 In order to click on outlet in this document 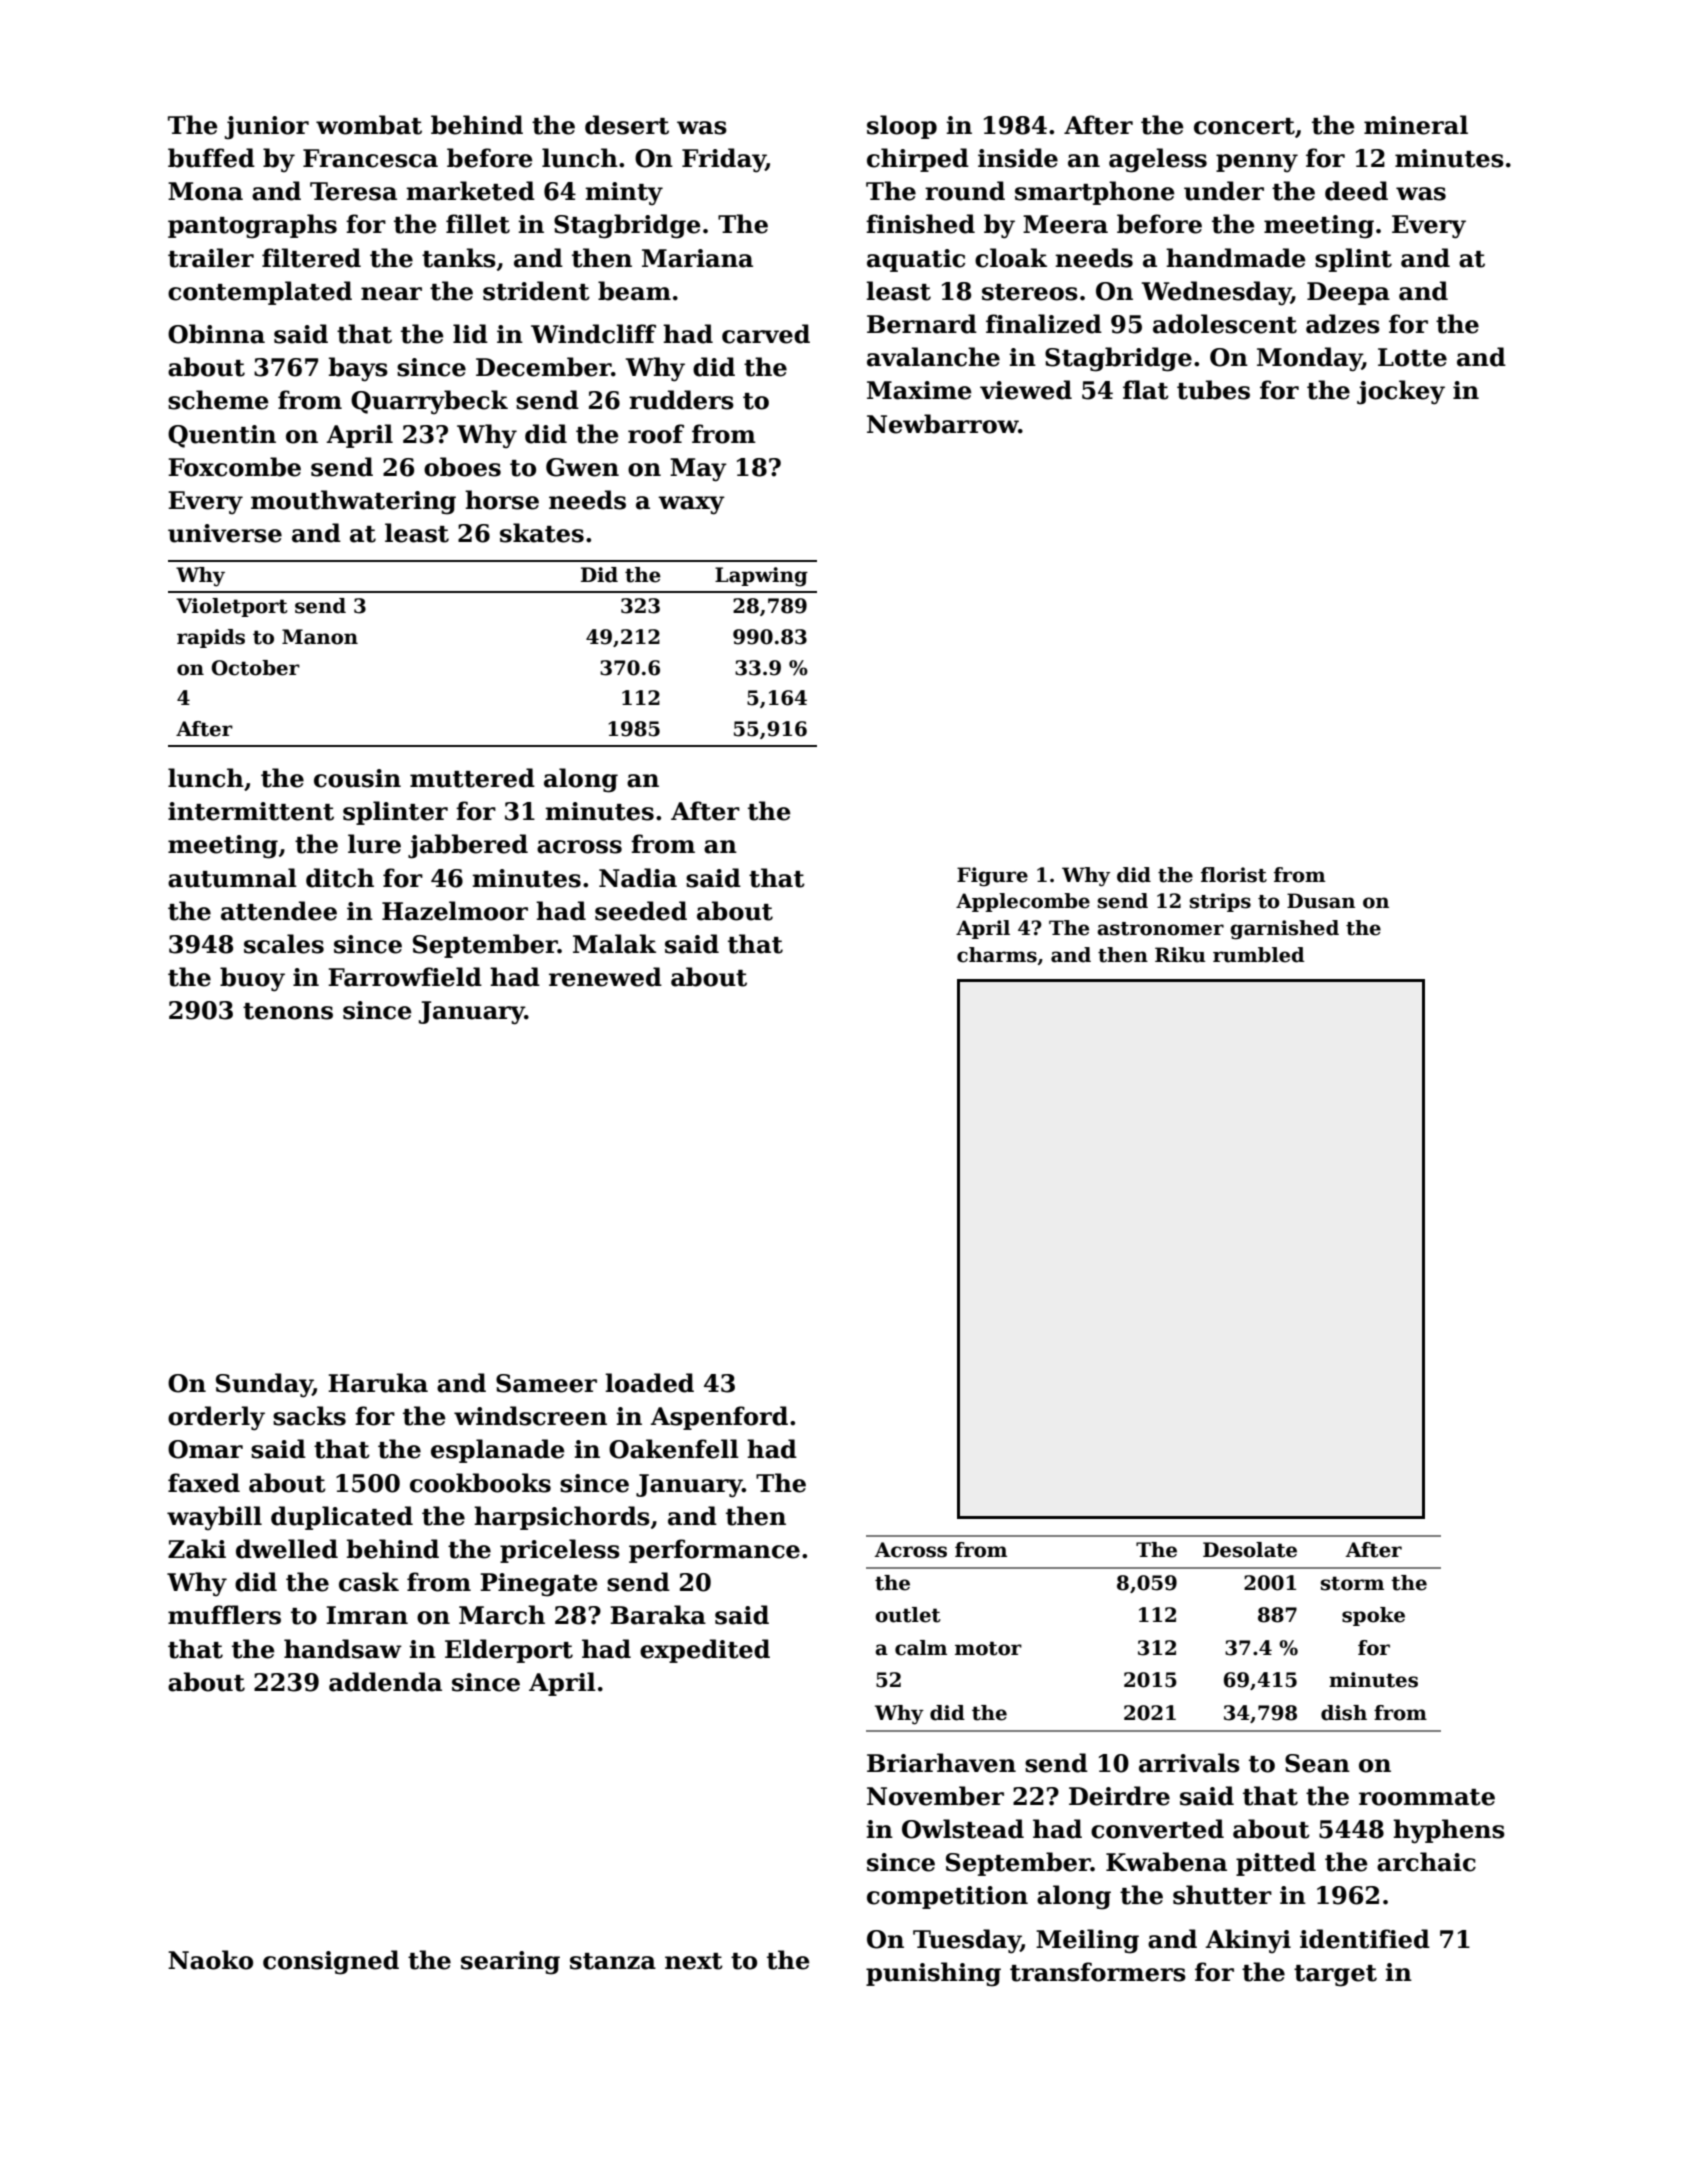, I will do `click(908, 1615)`.
